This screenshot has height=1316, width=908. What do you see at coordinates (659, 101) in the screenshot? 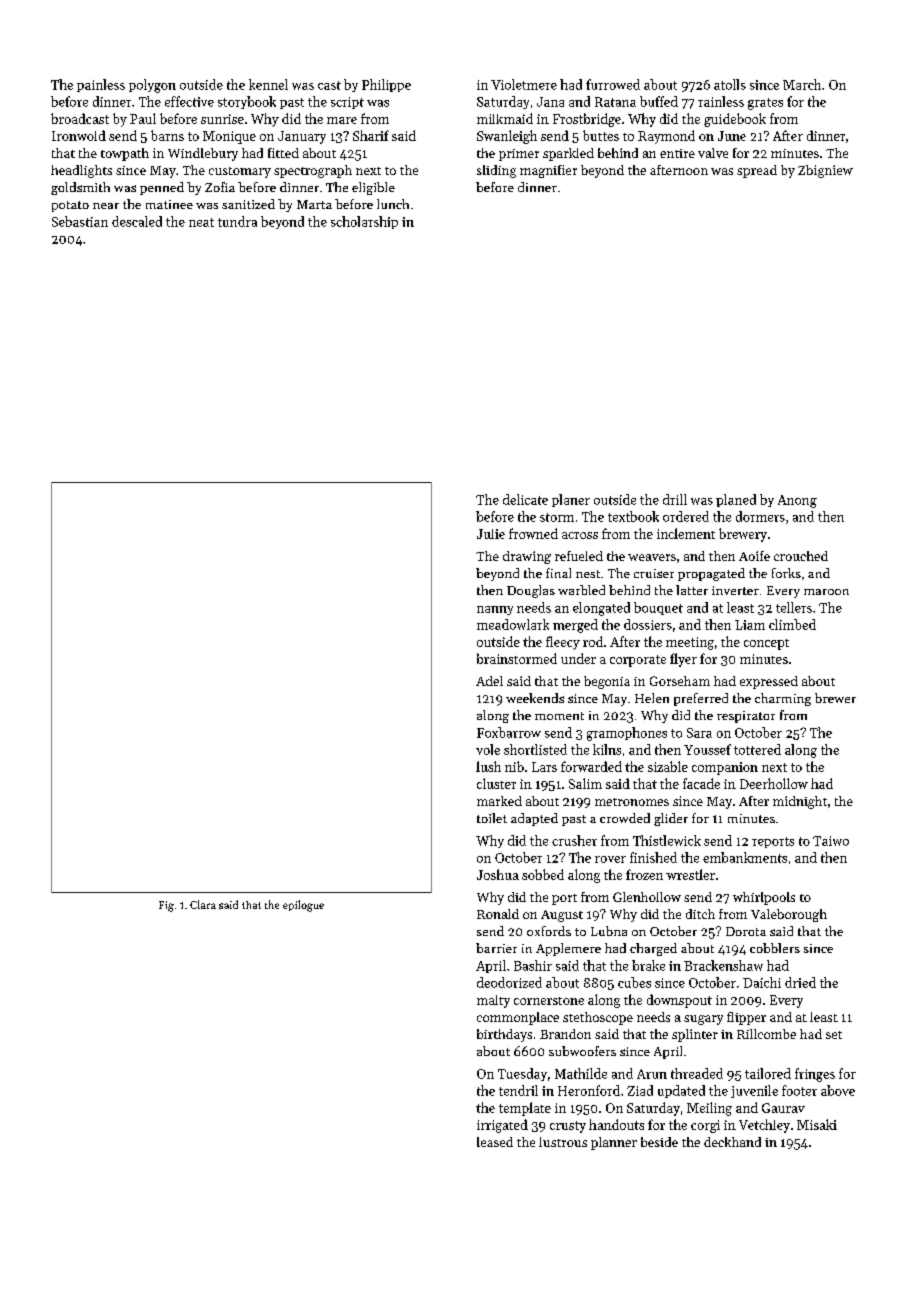
I see `buffed` at bounding box center [659, 101].
